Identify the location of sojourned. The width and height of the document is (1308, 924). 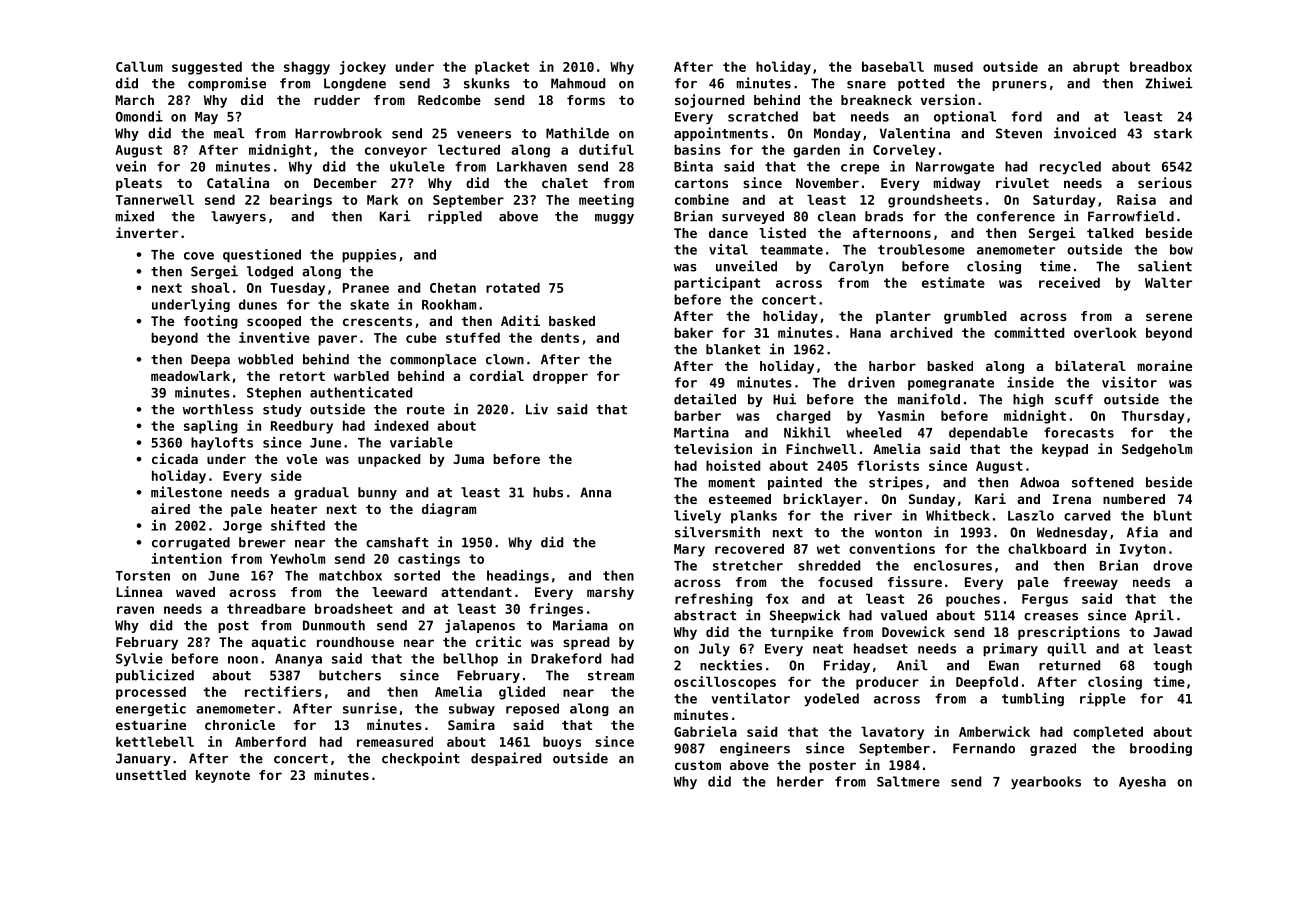
(709, 101).
